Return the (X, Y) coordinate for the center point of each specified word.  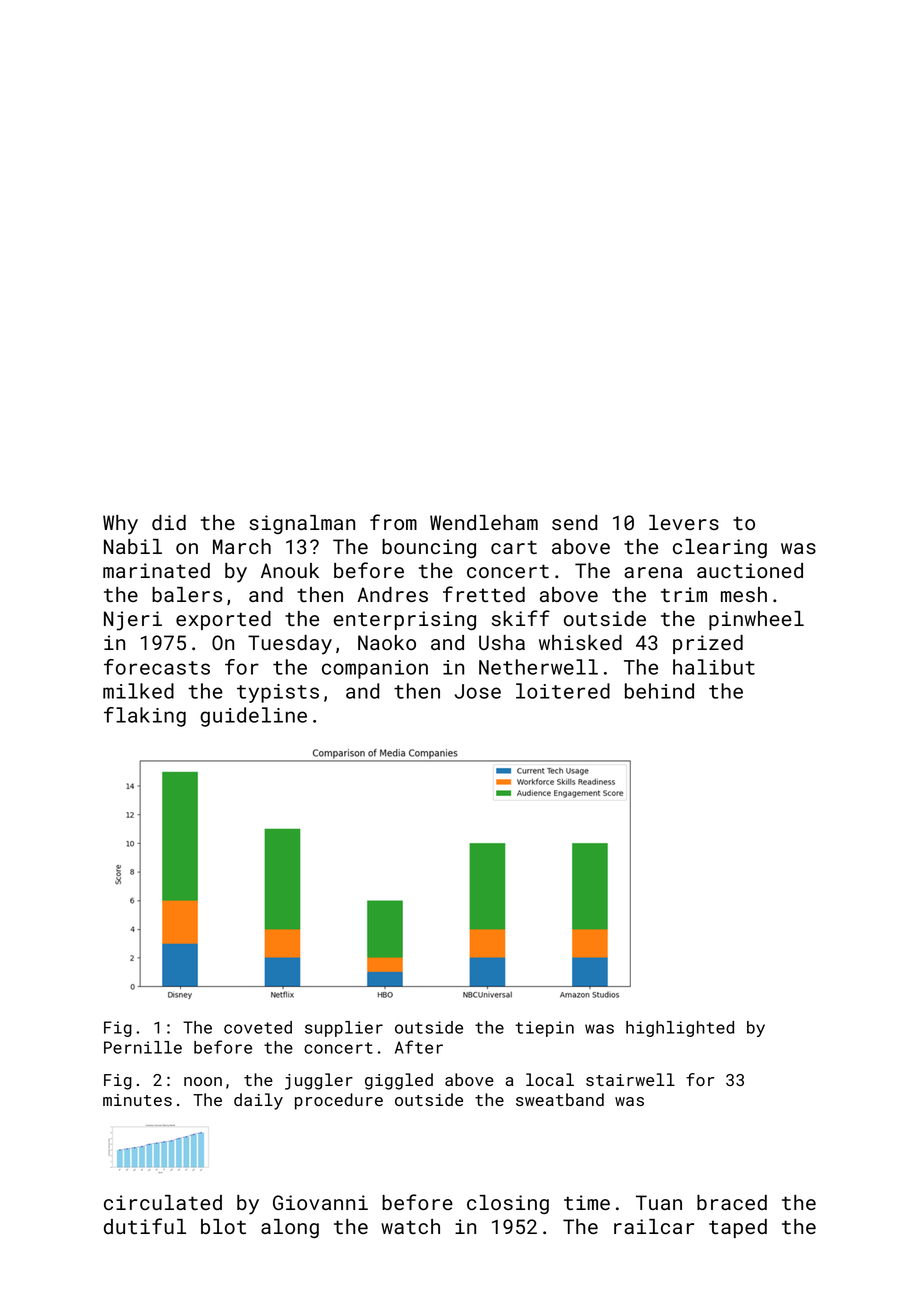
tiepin (544, 1029)
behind (659, 691)
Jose (478, 691)
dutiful (145, 1226)
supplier (344, 1029)
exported (223, 620)
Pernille (143, 1047)
